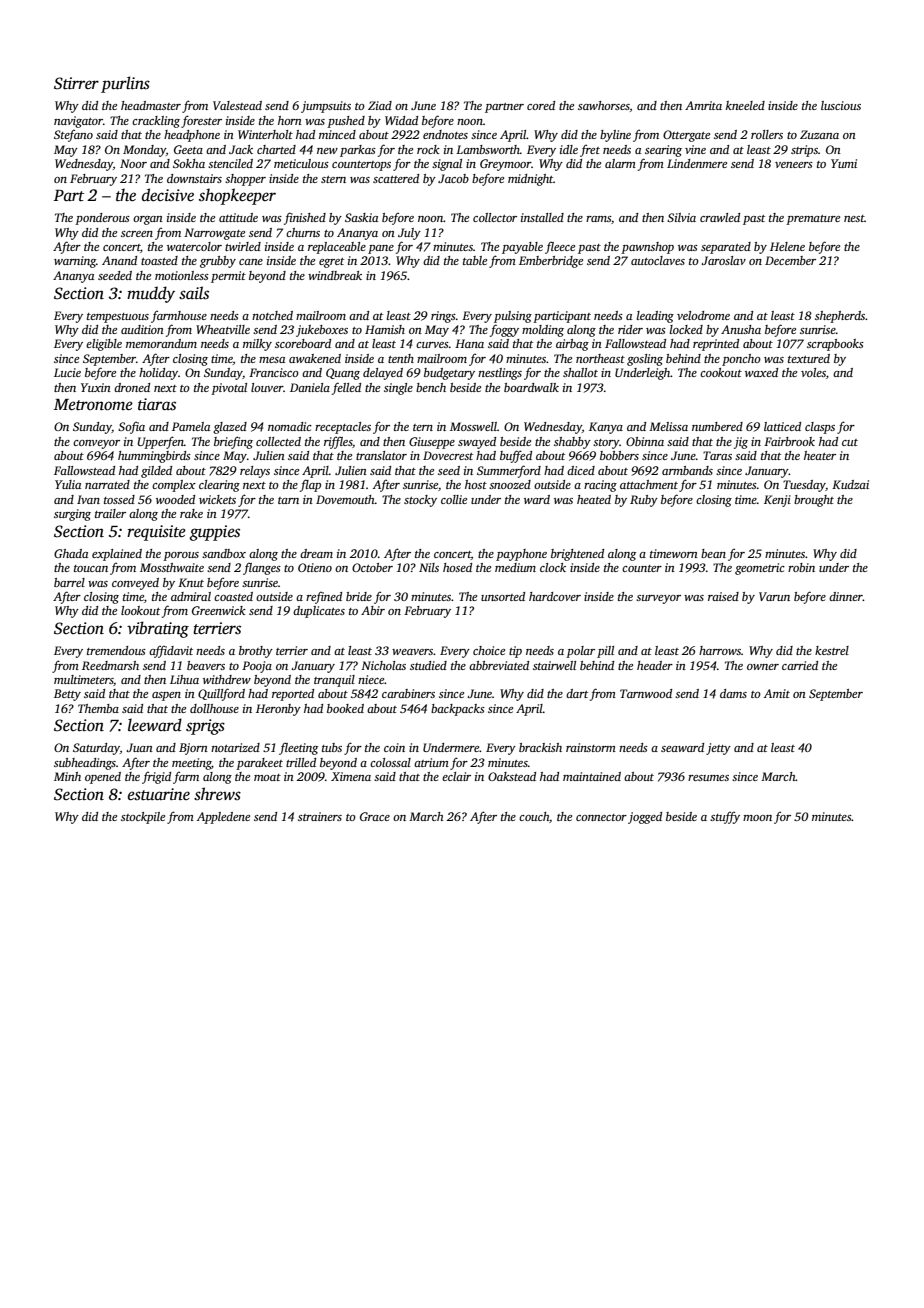 The width and height of the screenshot is (924, 1308). I want to click on toasted, so click(159, 260).
